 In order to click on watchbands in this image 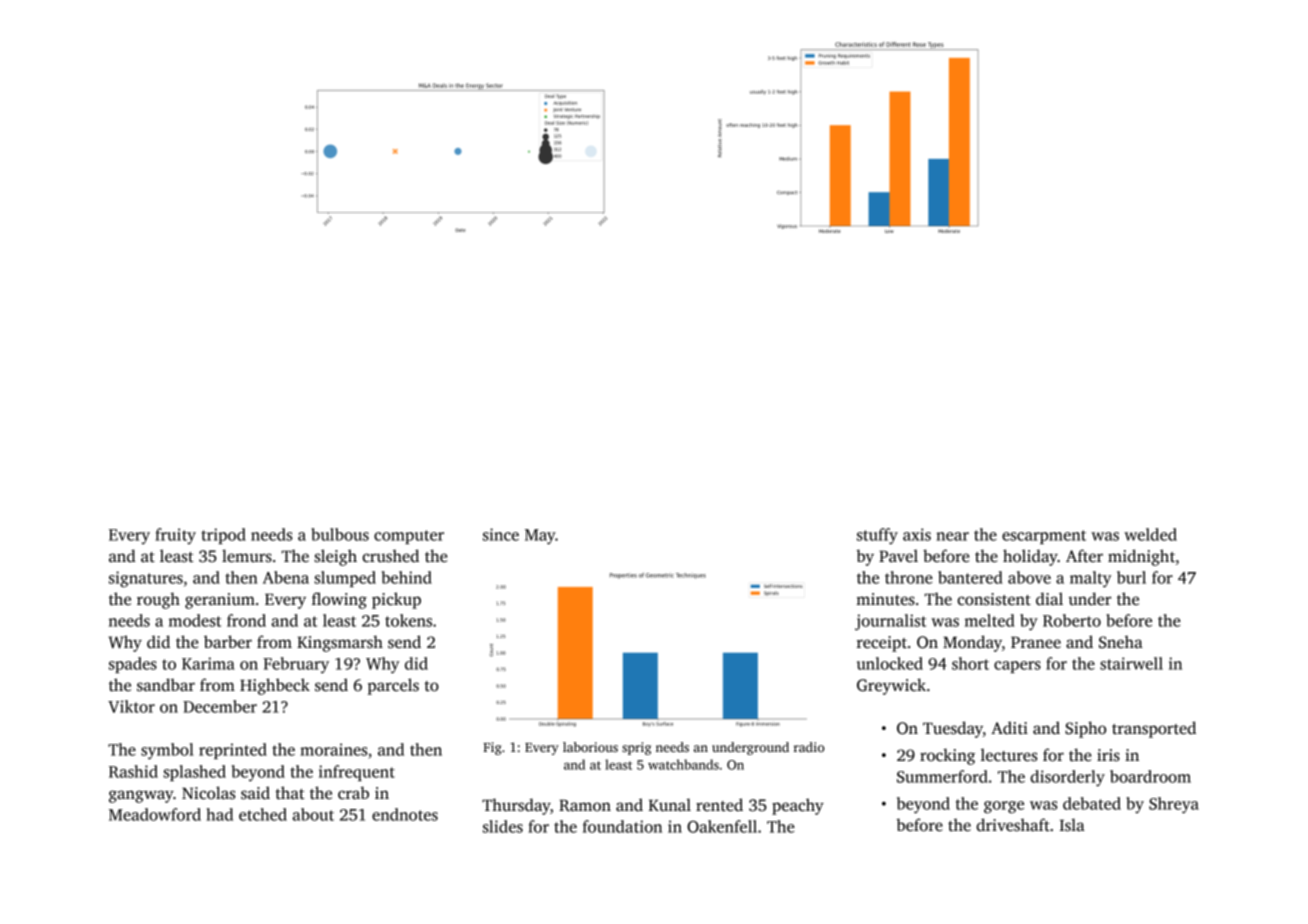, I will do `click(683, 764)`.
